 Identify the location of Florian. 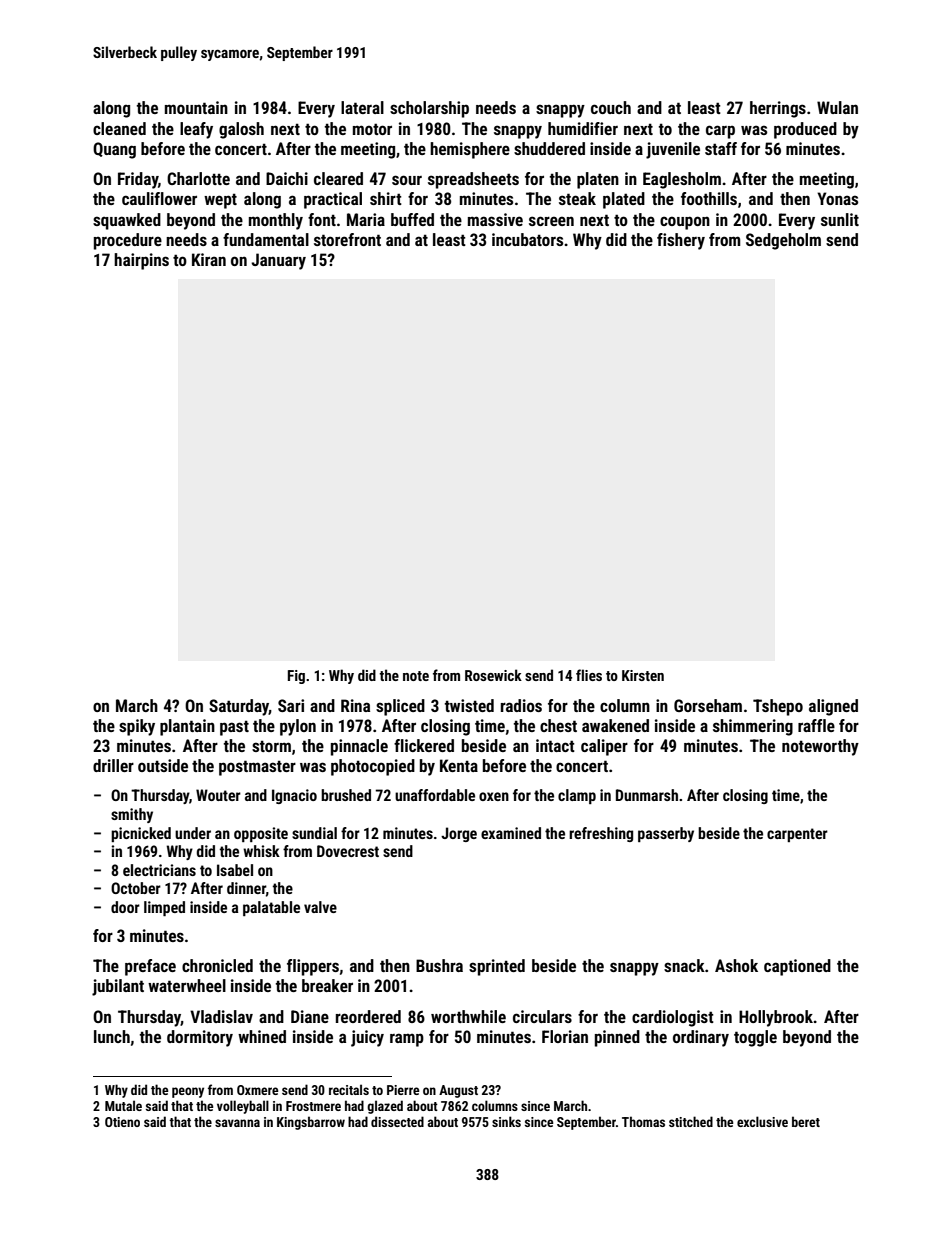
(565, 1036).
